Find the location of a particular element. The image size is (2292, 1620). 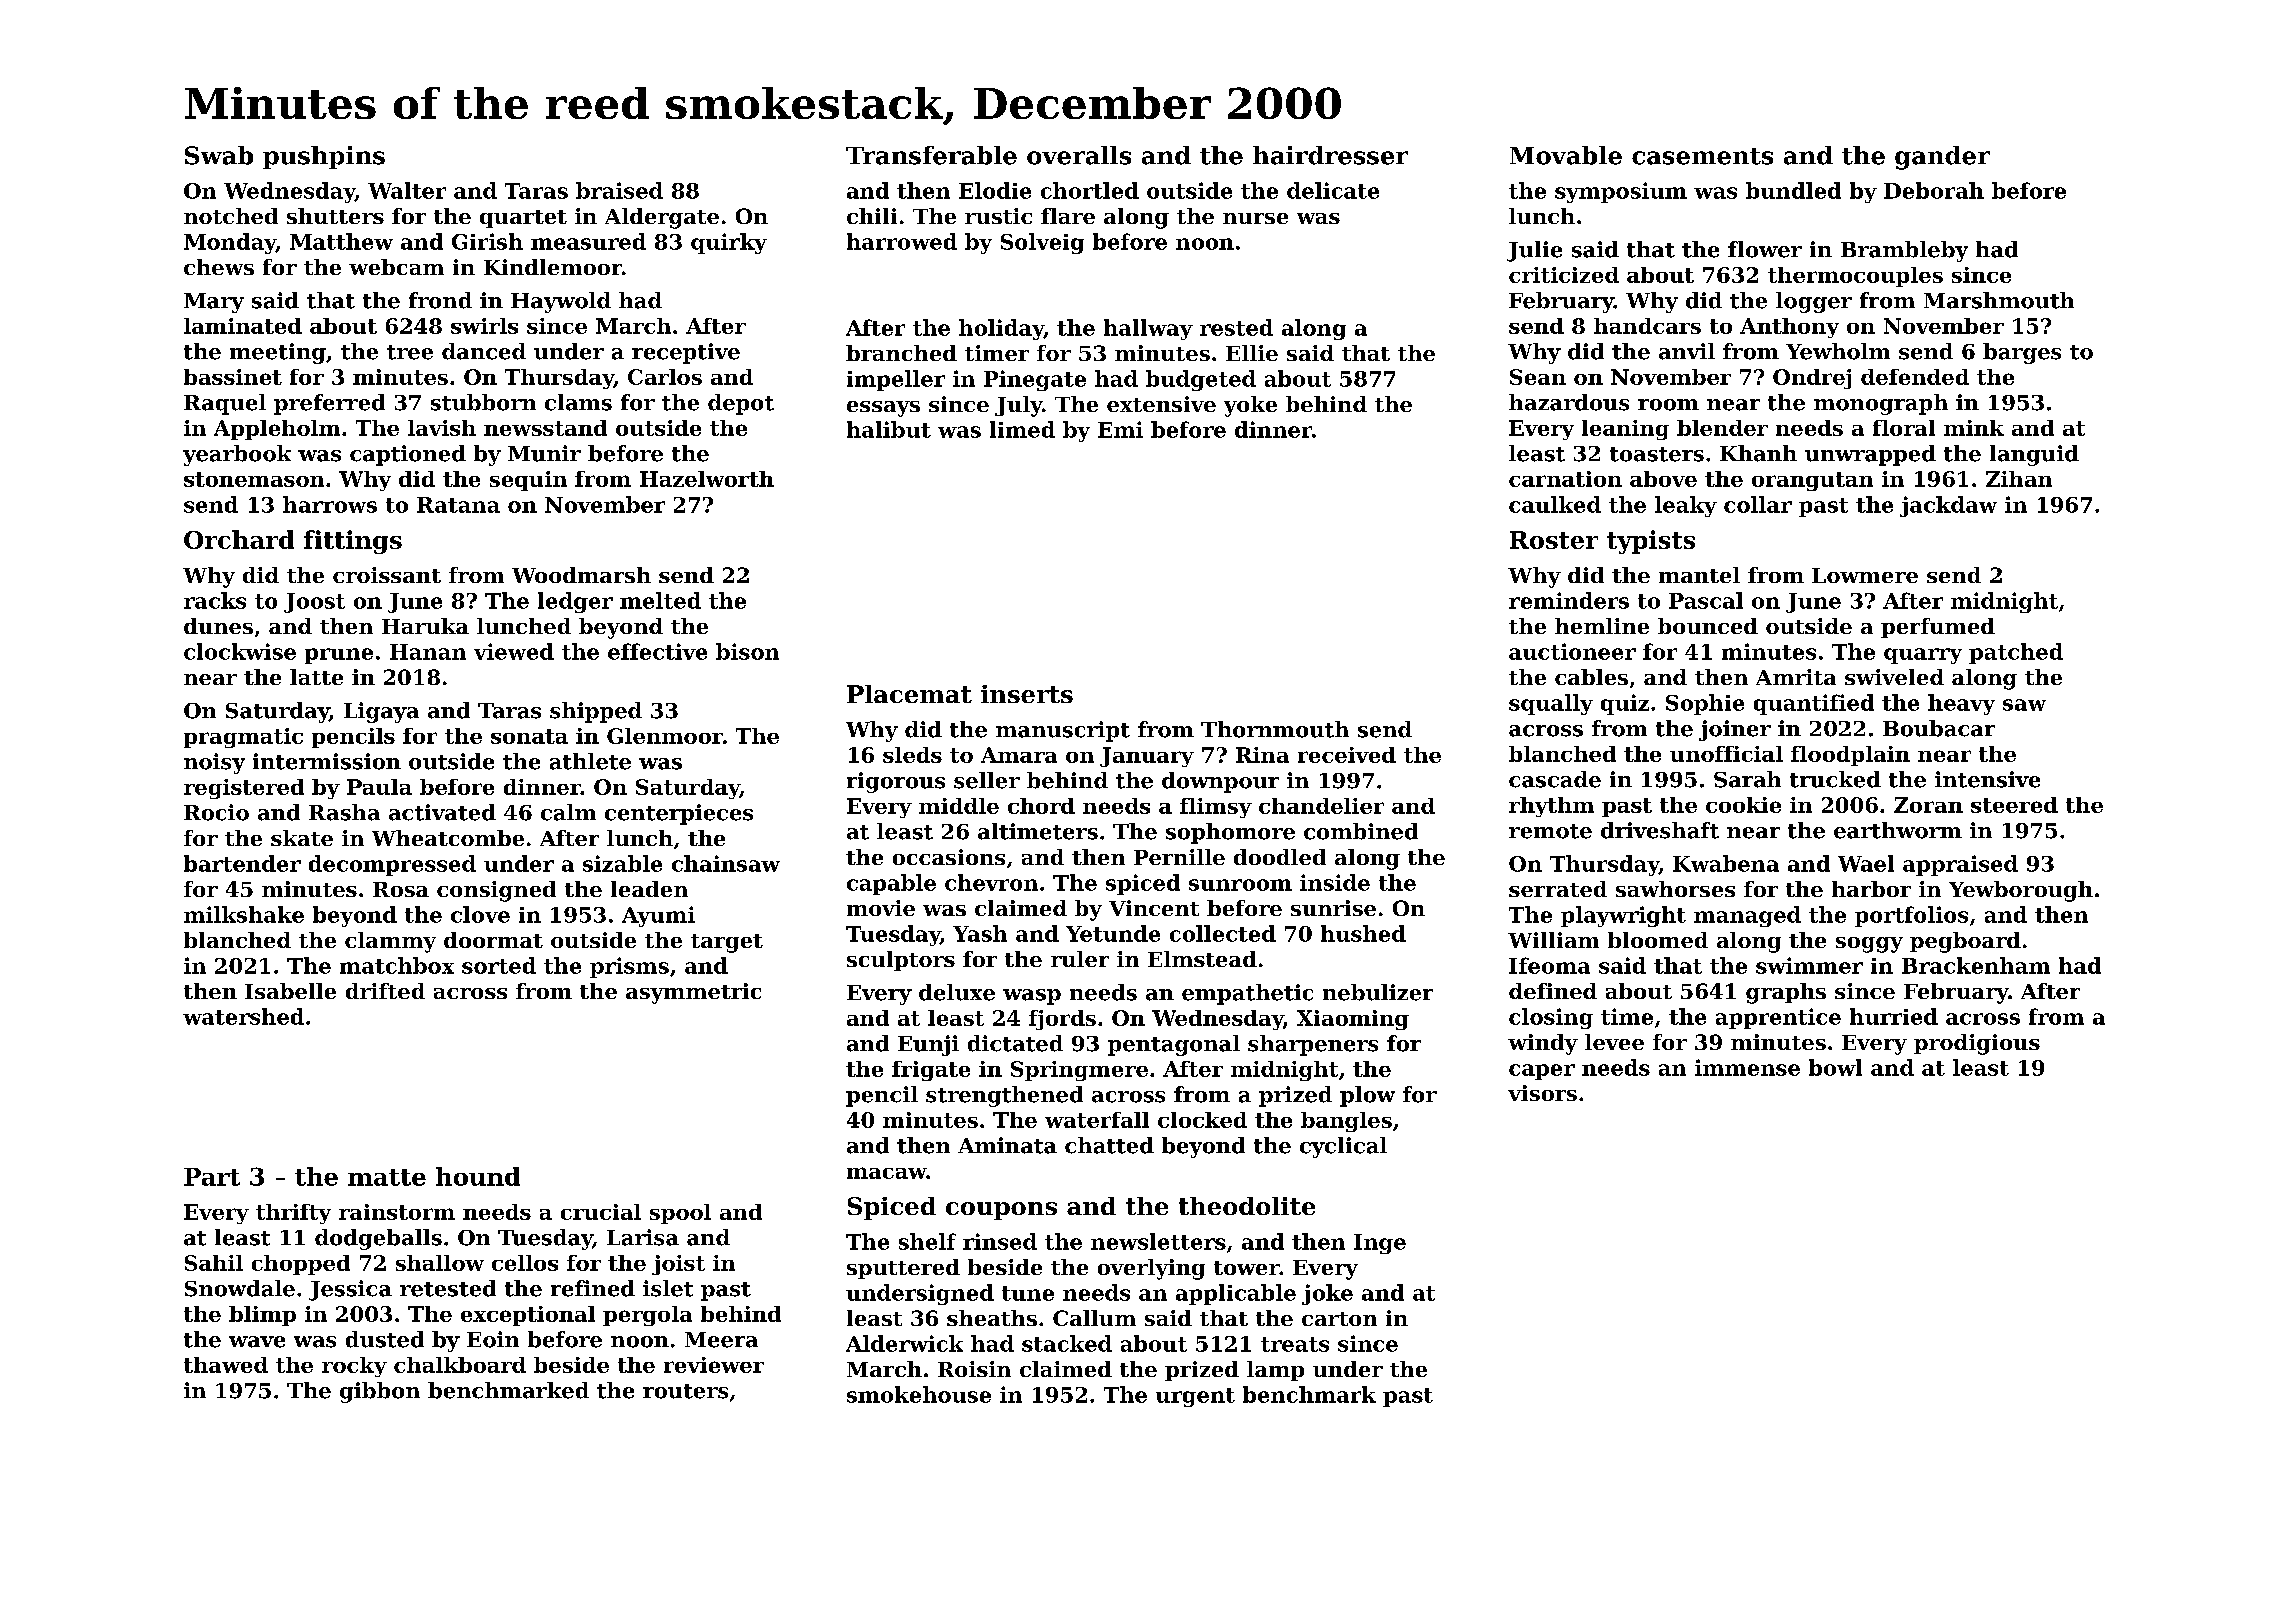

Boubacar is located at coordinates (1939, 728).
